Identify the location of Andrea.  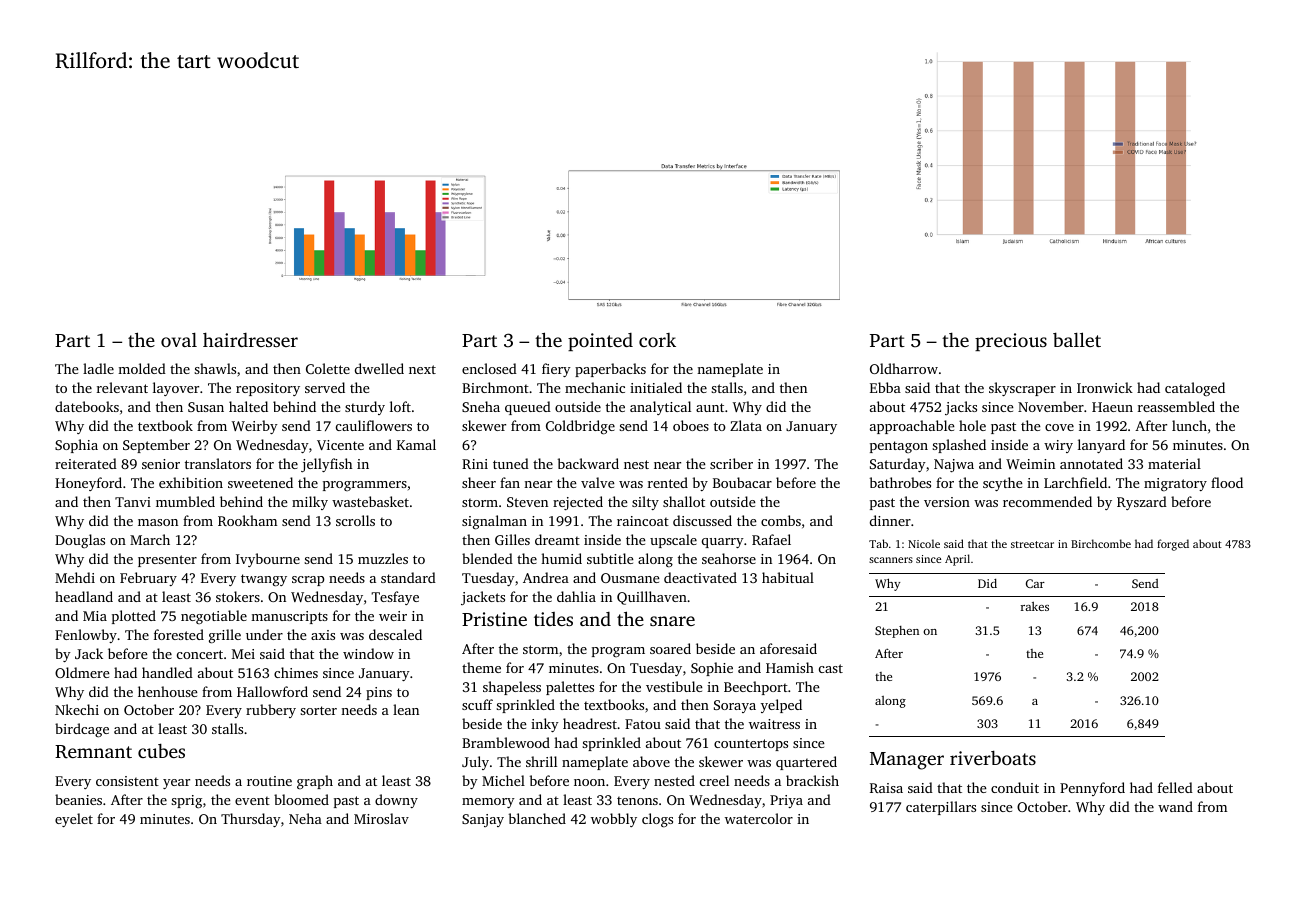
(546, 577).
